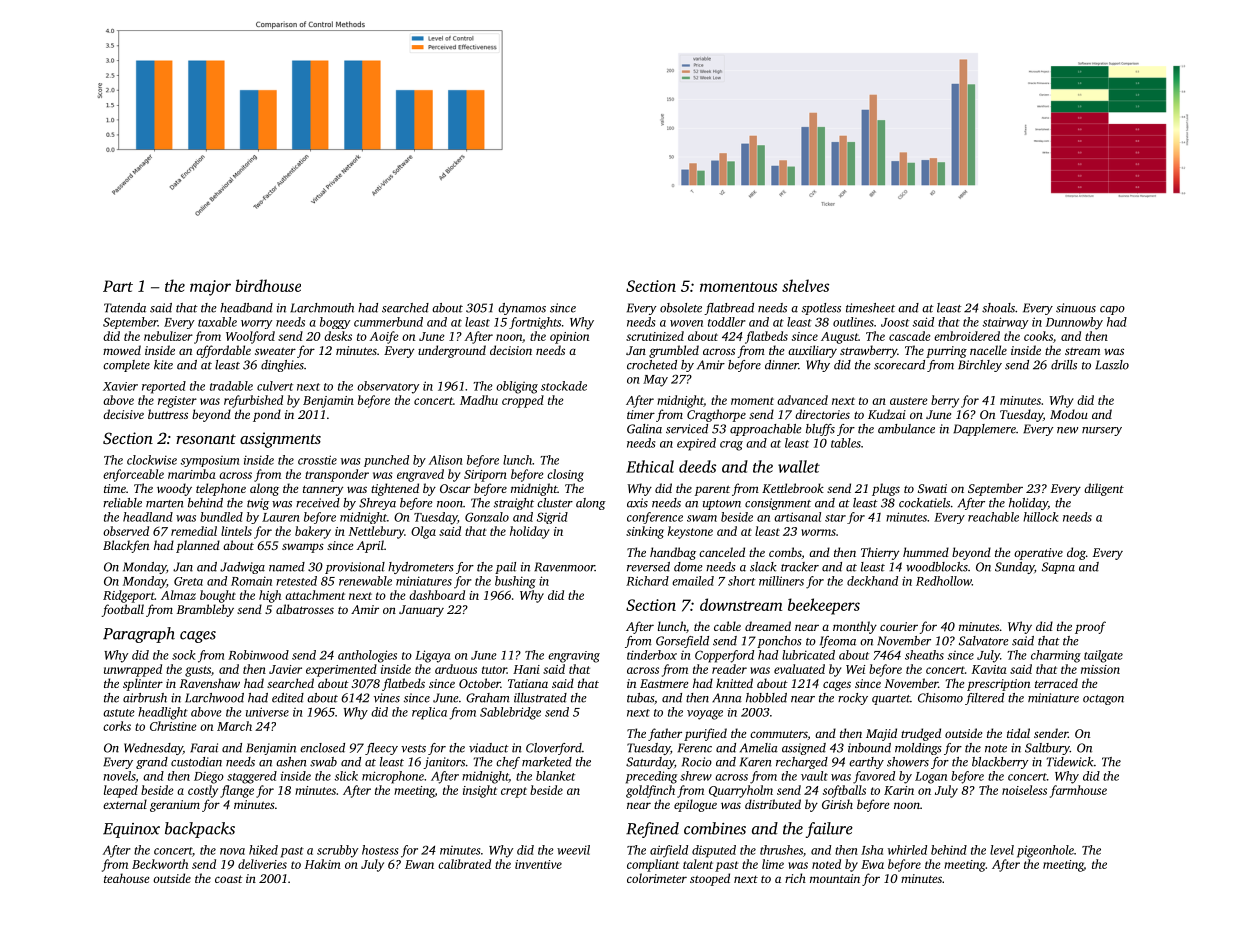 The height and width of the page is (952, 1233). I want to click on Farai, so click(204, 748).
